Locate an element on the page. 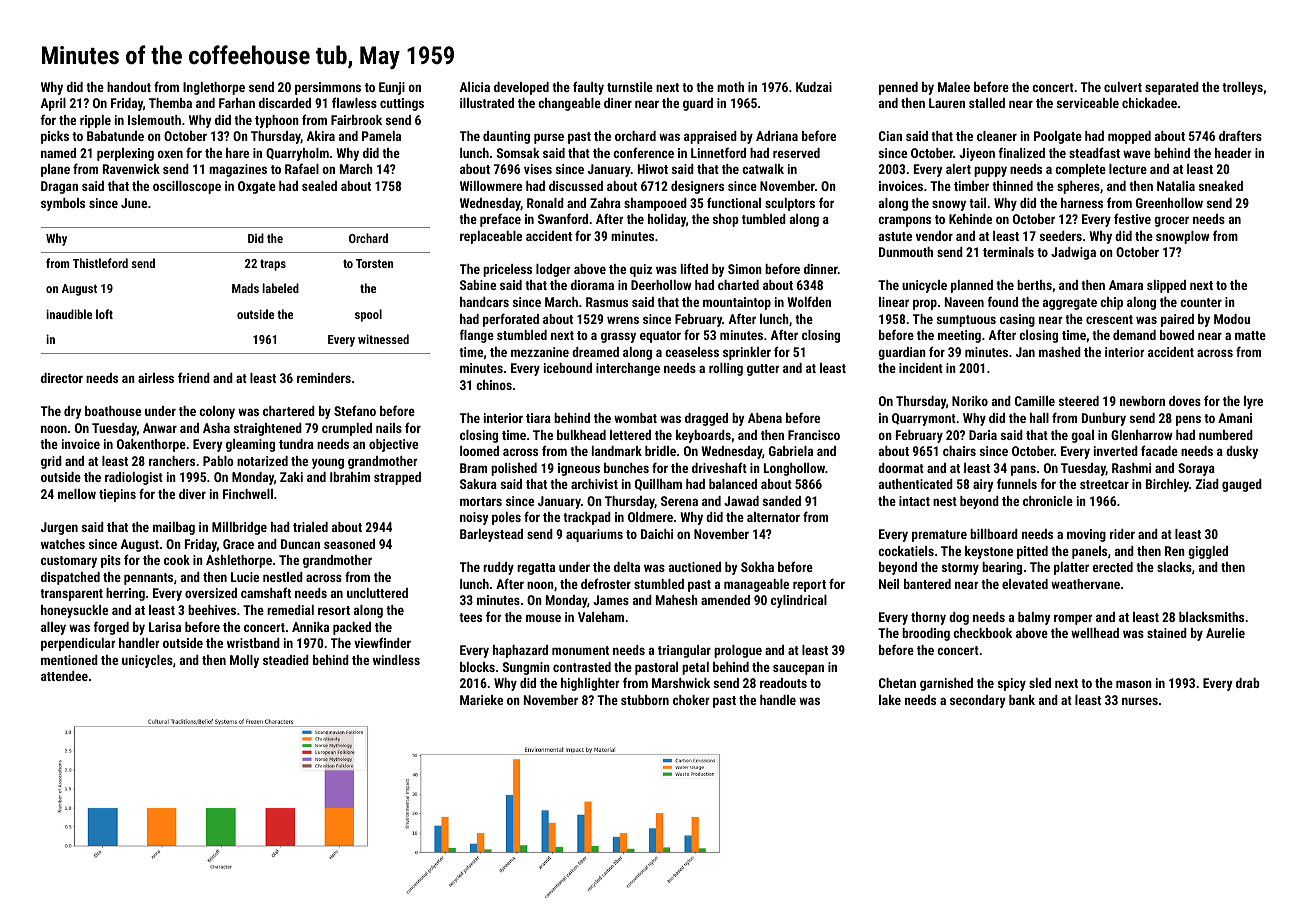 This page has height=924, width=1308. timber is located at coordinates (971, 186).
